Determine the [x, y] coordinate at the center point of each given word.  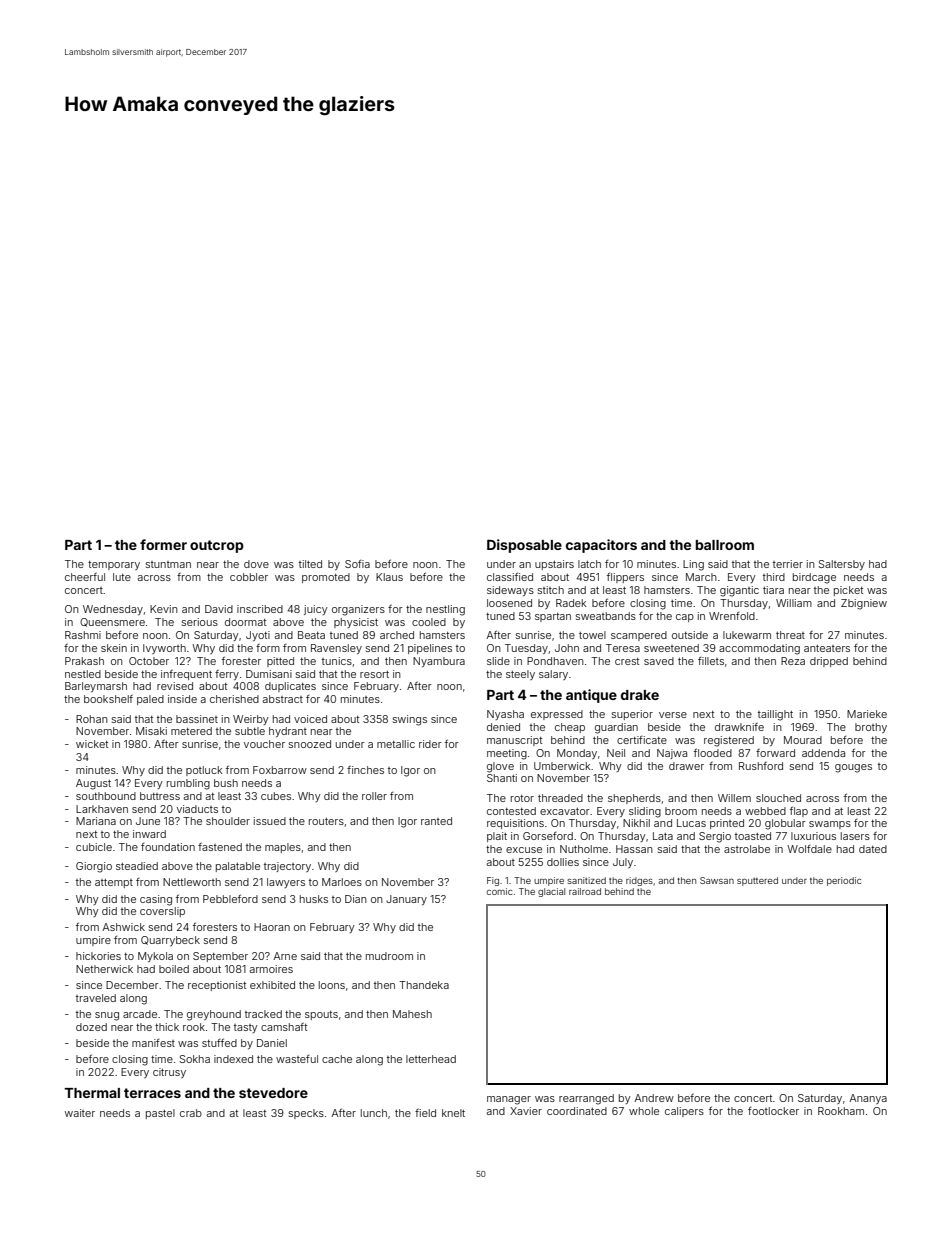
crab [191, 1113]
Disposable [524, 546]
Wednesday [113, 610]
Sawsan [717, 880]
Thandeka [424, 985]
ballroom [725, 545]
